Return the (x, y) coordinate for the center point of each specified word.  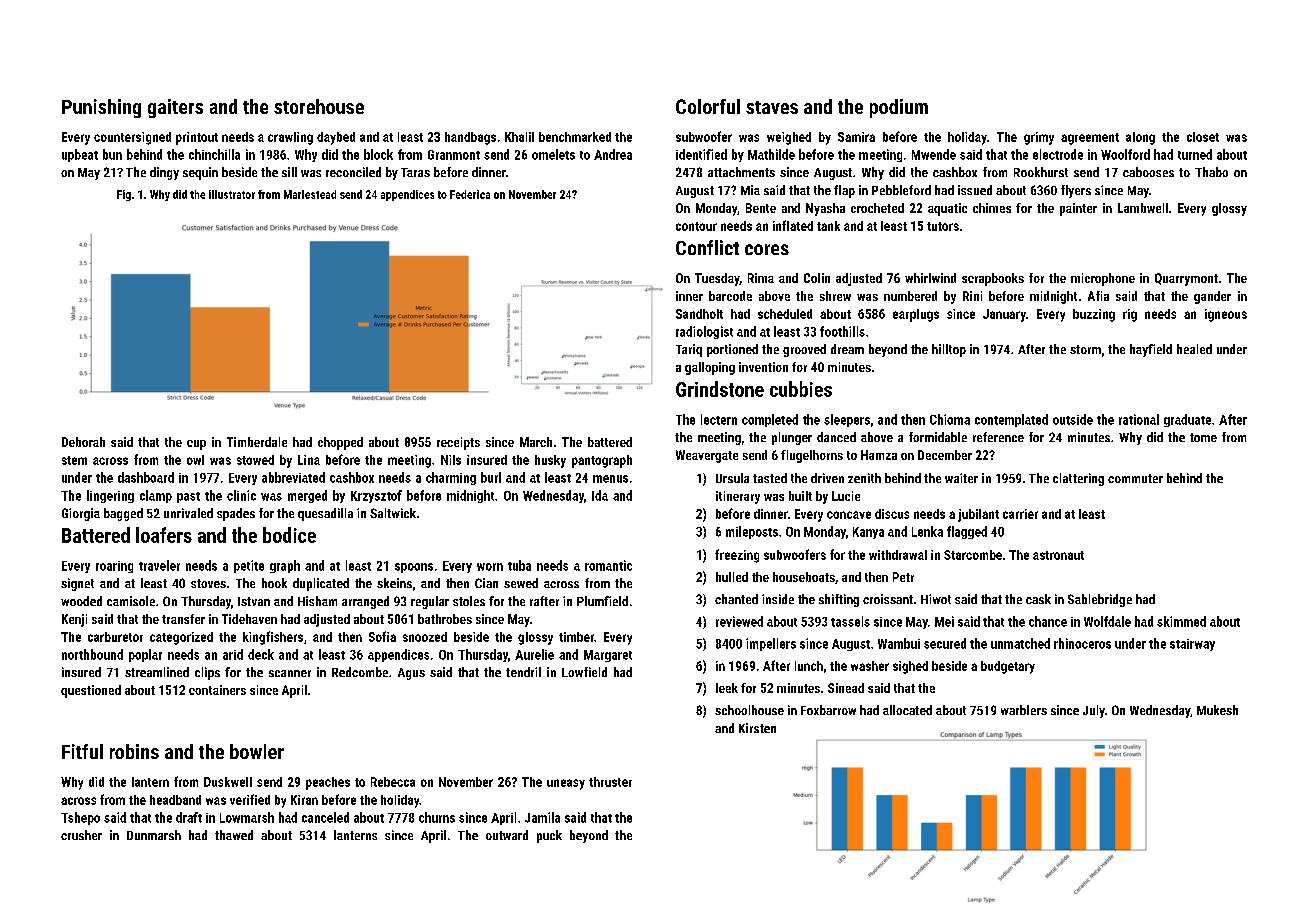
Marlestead (310, 194)
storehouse (319, 106)
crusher (81, 835)
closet (1203, 137)
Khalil (519, 137)
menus (610, 479)
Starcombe (973, 555)
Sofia (382, 636)
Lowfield (584, 672)
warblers (1024, 710)
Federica (470, 194)
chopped (340, 443)
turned (1195, 154)
